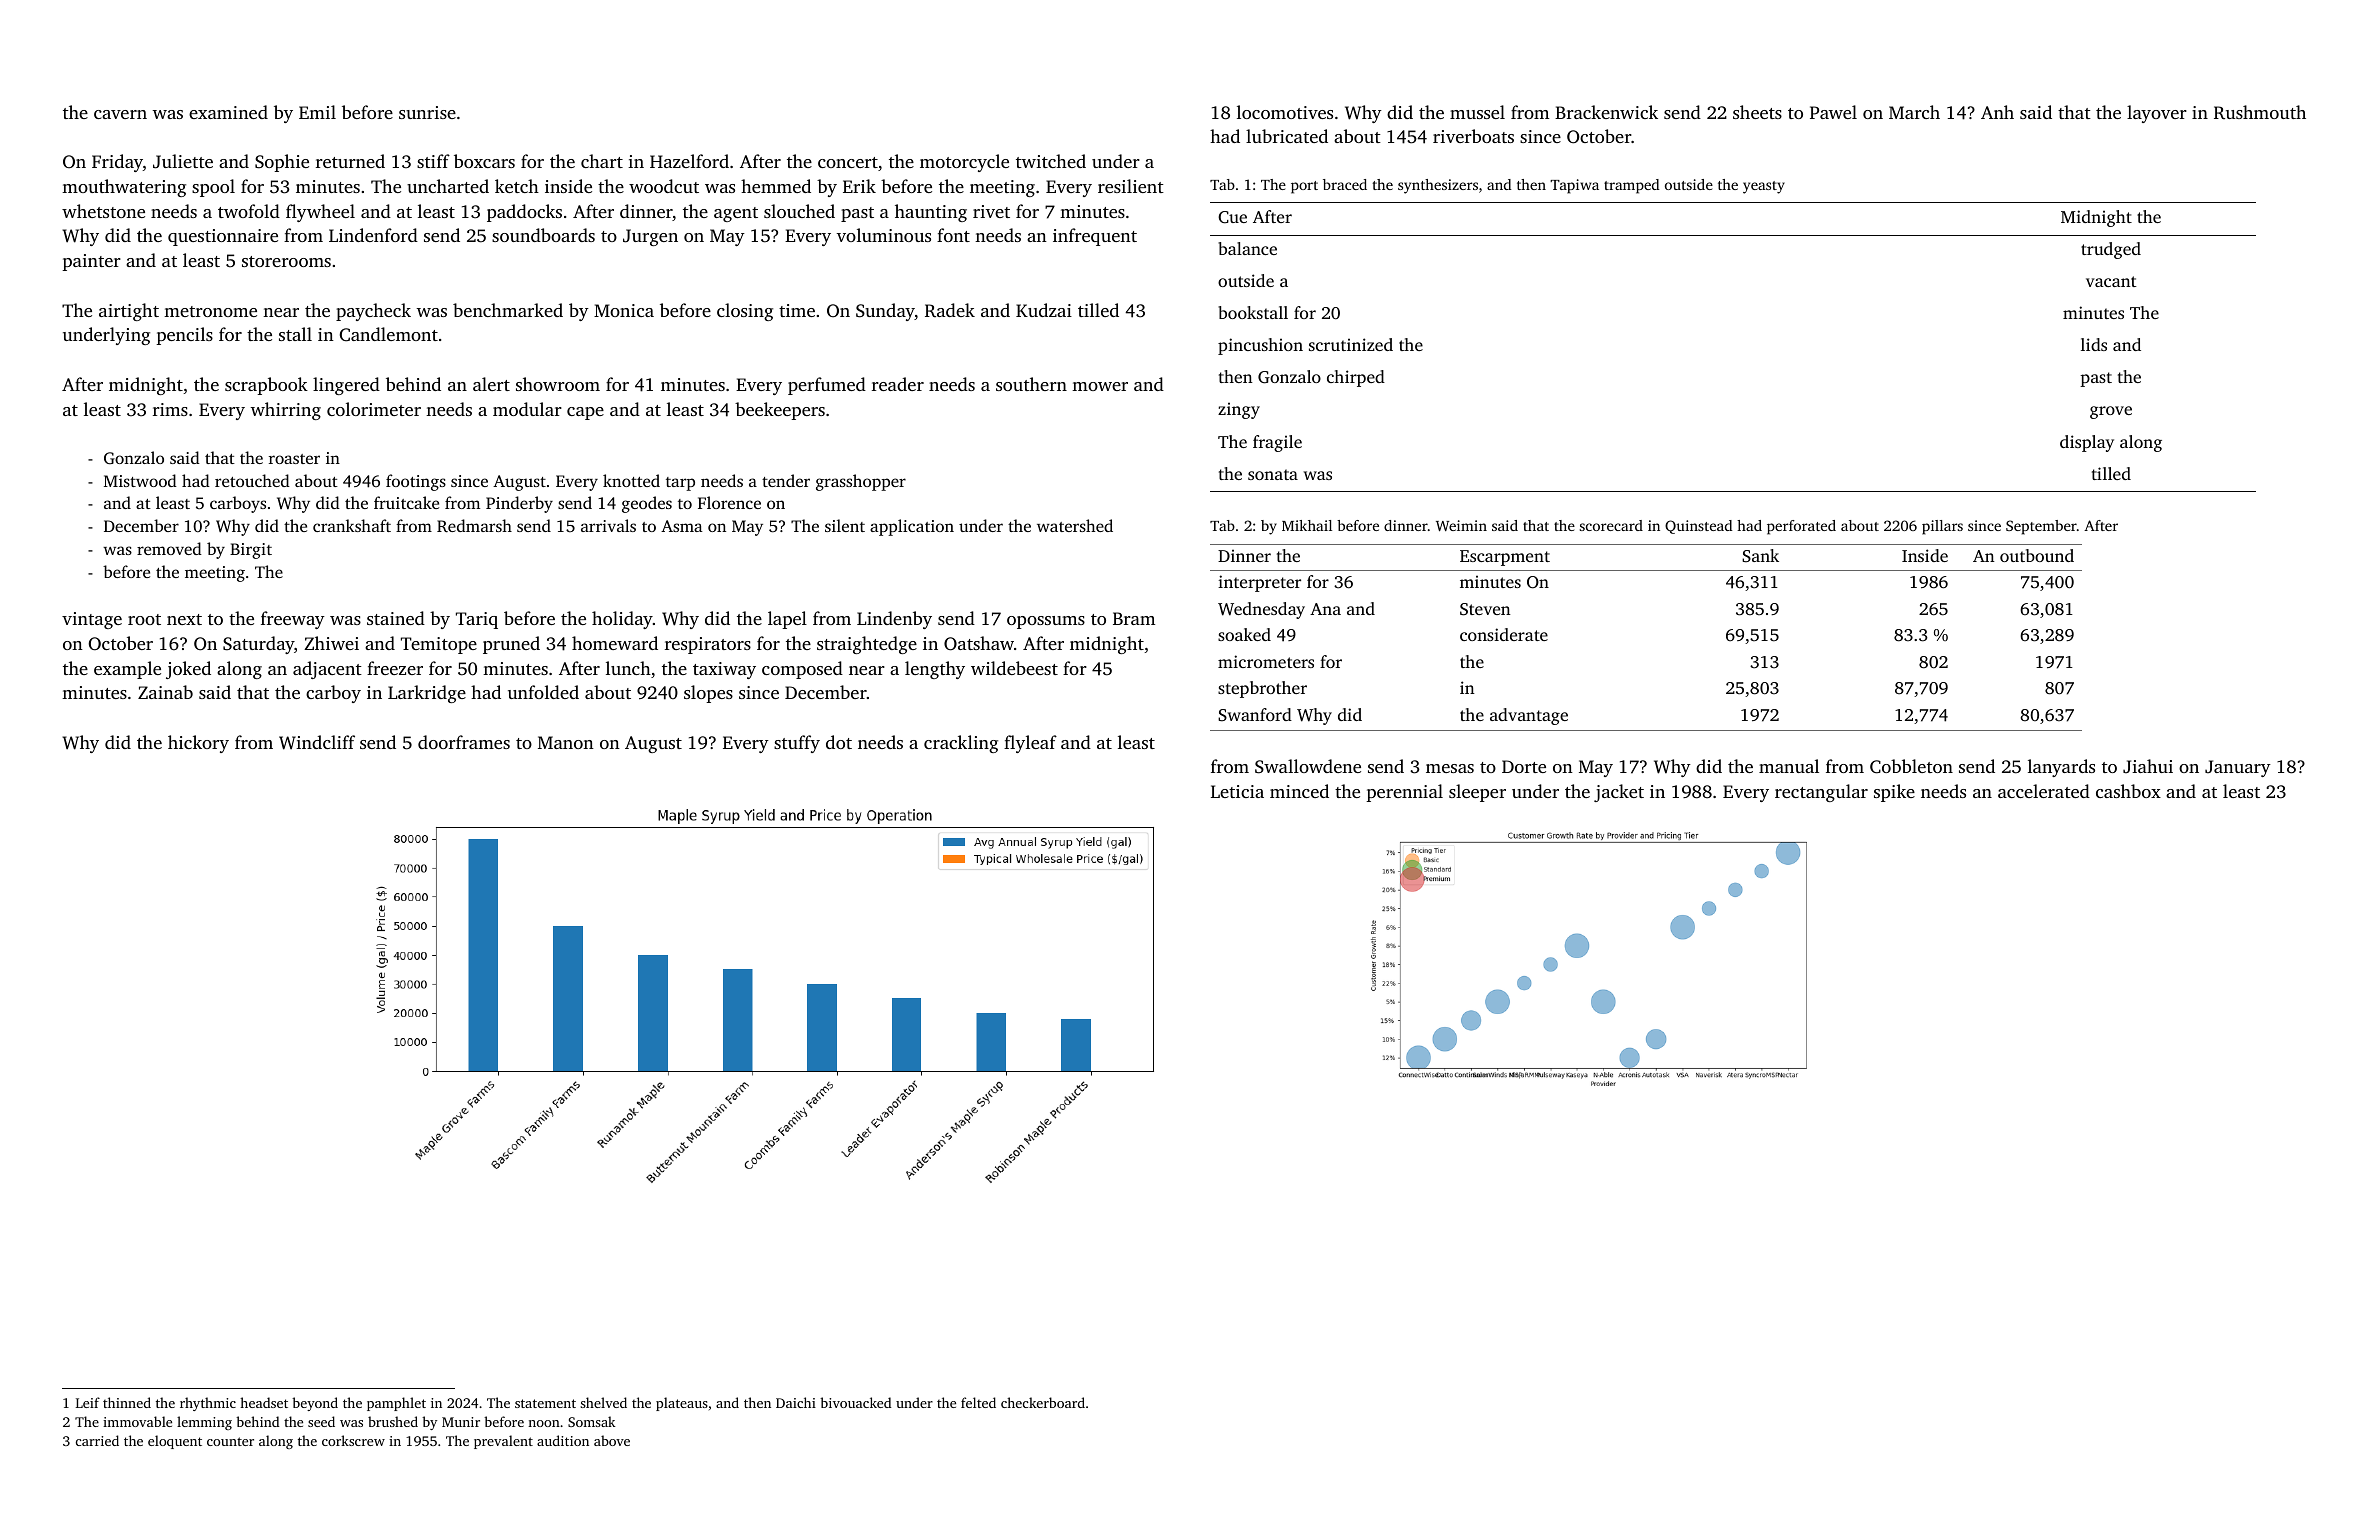 The width and height of the screenshot is (2380, 1540). What do you see at coordinates (1287, 136) in the screenshot?
I see `lubricated` at bounding box center [1287, 136].
